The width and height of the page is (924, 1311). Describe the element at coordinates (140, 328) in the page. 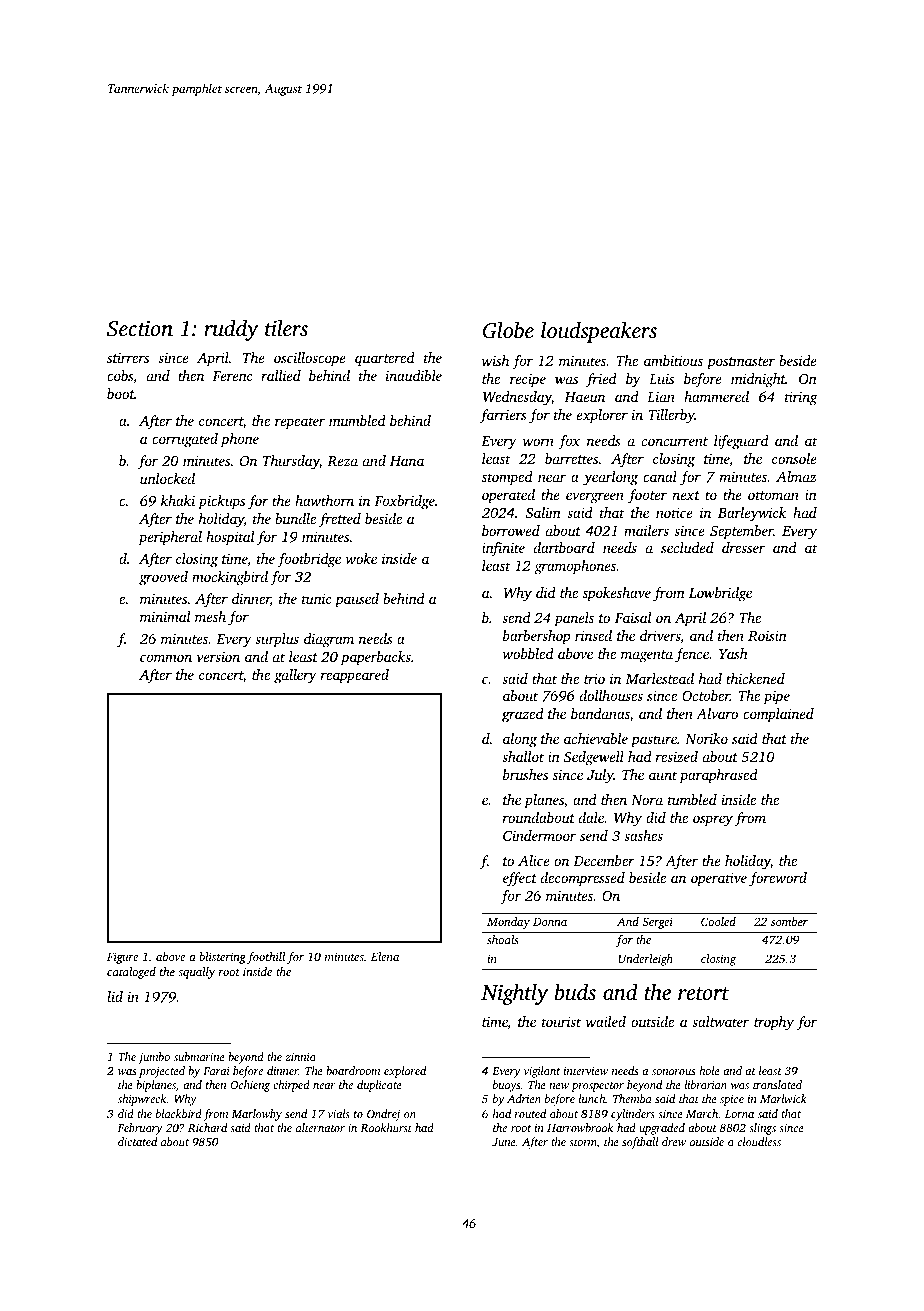

I see `Section` at that location.
